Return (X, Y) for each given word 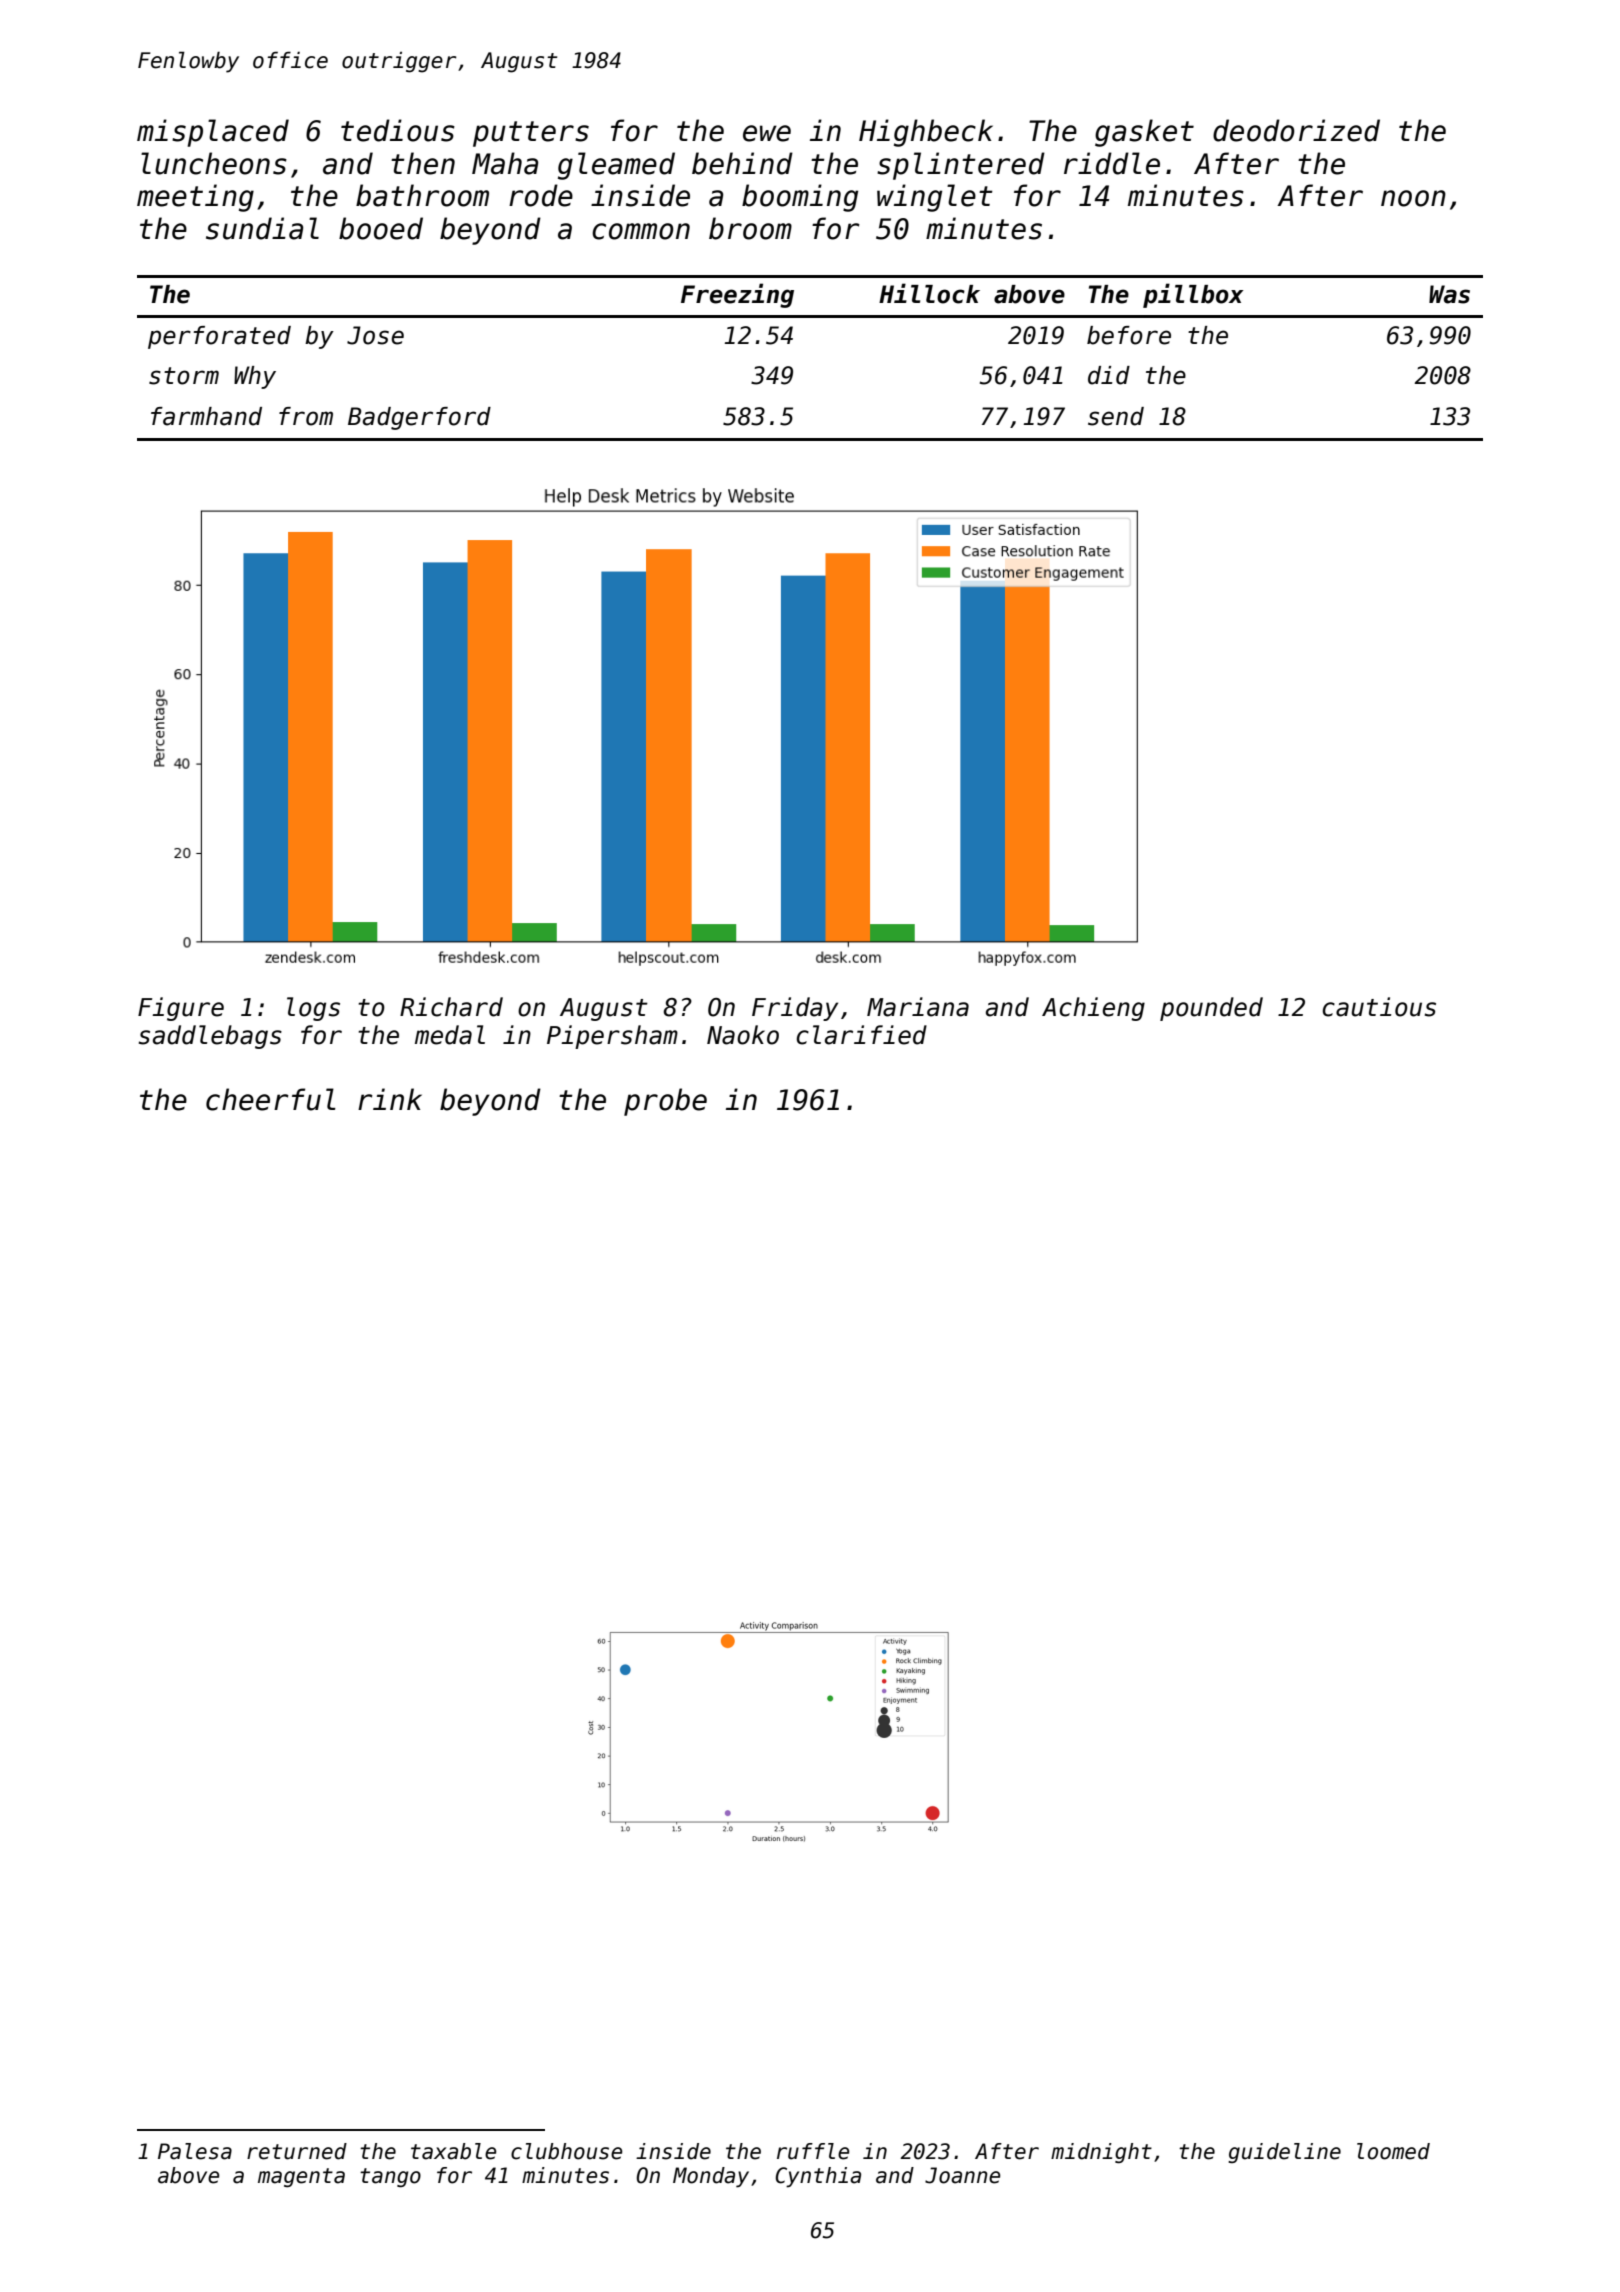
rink (390, 1099)
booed (381, 228)
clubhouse (566, 2151)
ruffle (813, 2151)
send (1116, 416)
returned (297, 2151)
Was (1449, 294)
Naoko (743, 1035)
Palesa (195, 2151)
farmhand (206, 416)
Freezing (737, 295)
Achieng (1093, 1009)
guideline (1284, 2153)
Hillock (929, 293)
